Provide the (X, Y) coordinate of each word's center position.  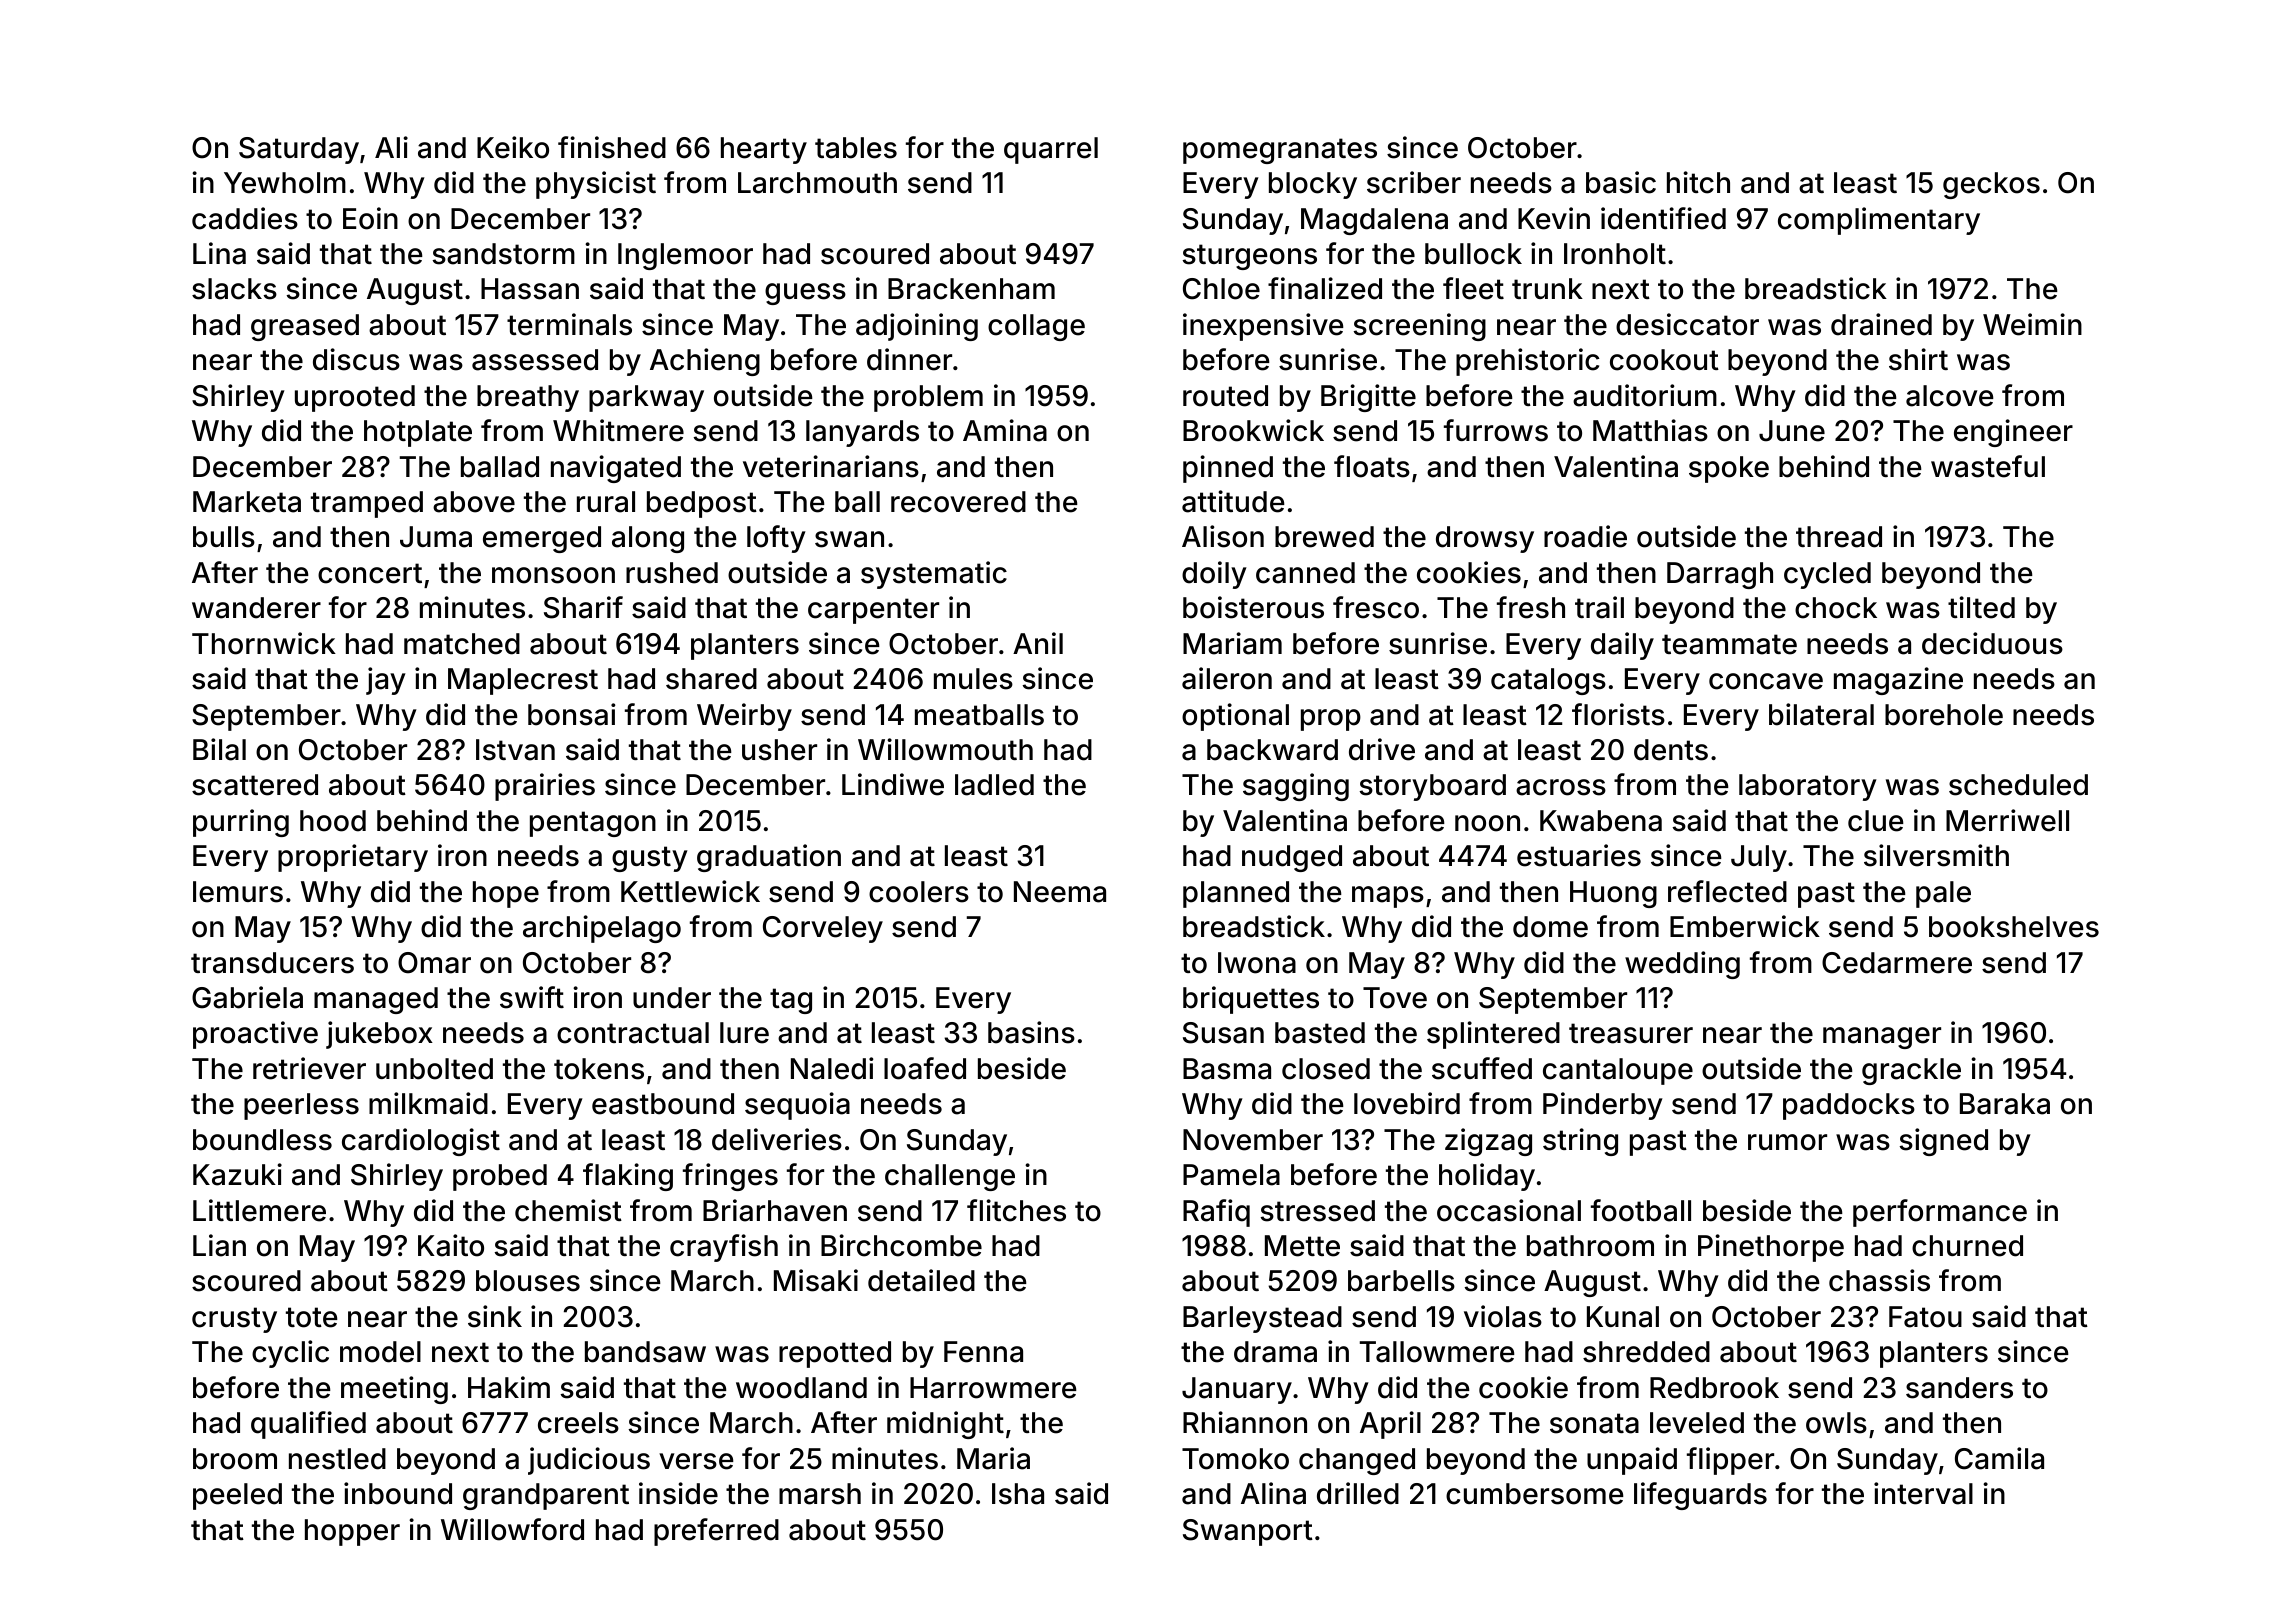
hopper (352, 1532)
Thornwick (264, 643)
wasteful (1988, 466)
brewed (1324, 537)
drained (1881, 324)
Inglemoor (685, 256)
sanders (1959, 1388)
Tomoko (1235, 1459)
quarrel (1051, 150)
